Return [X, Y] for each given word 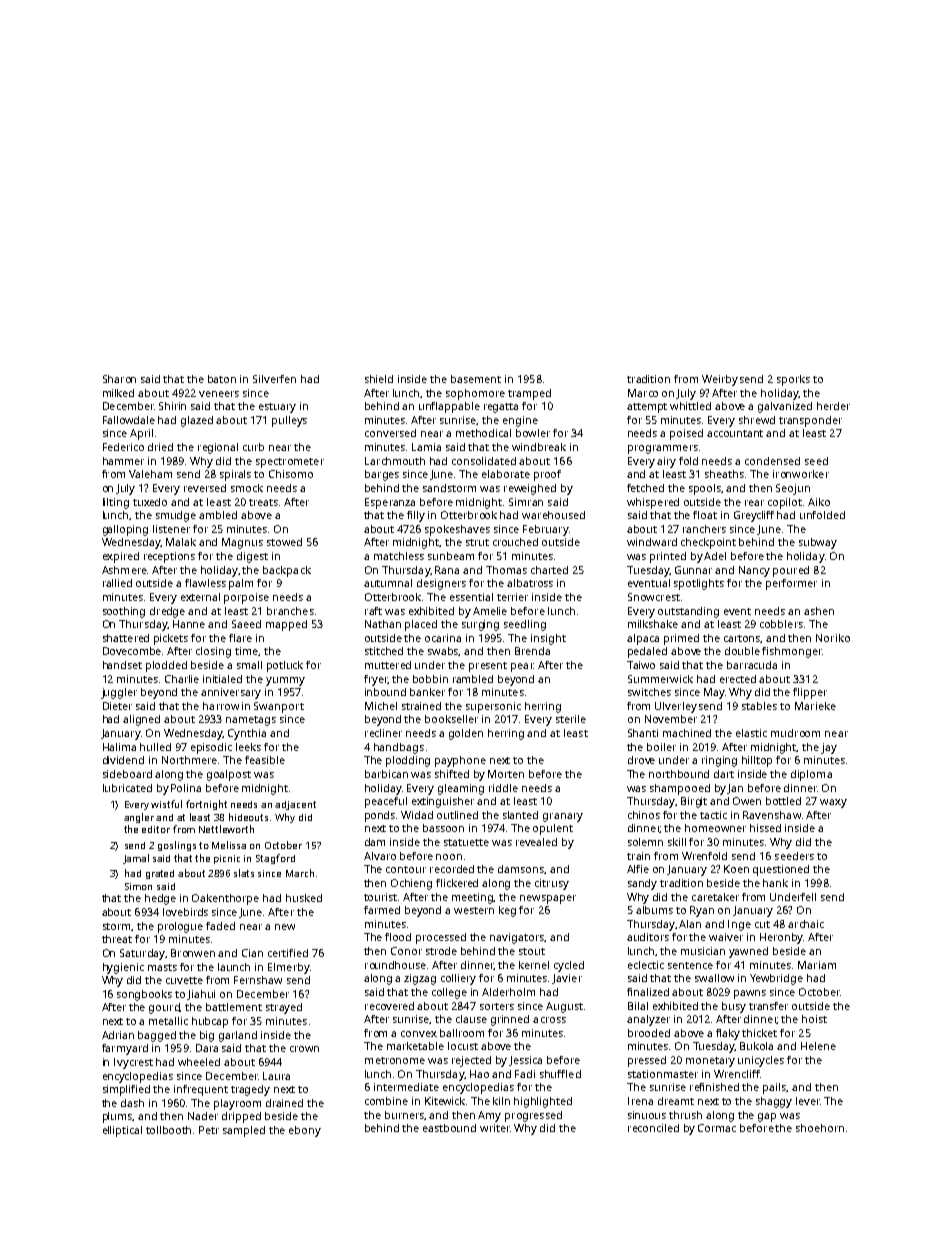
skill [677, 842]
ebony [305, 1131]
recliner [383, 733]
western [474, 910]
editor [156, 829]
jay [829, 748]
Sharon [119, 379]
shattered [126, 638]
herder [833, 406]
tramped [529, 394]
